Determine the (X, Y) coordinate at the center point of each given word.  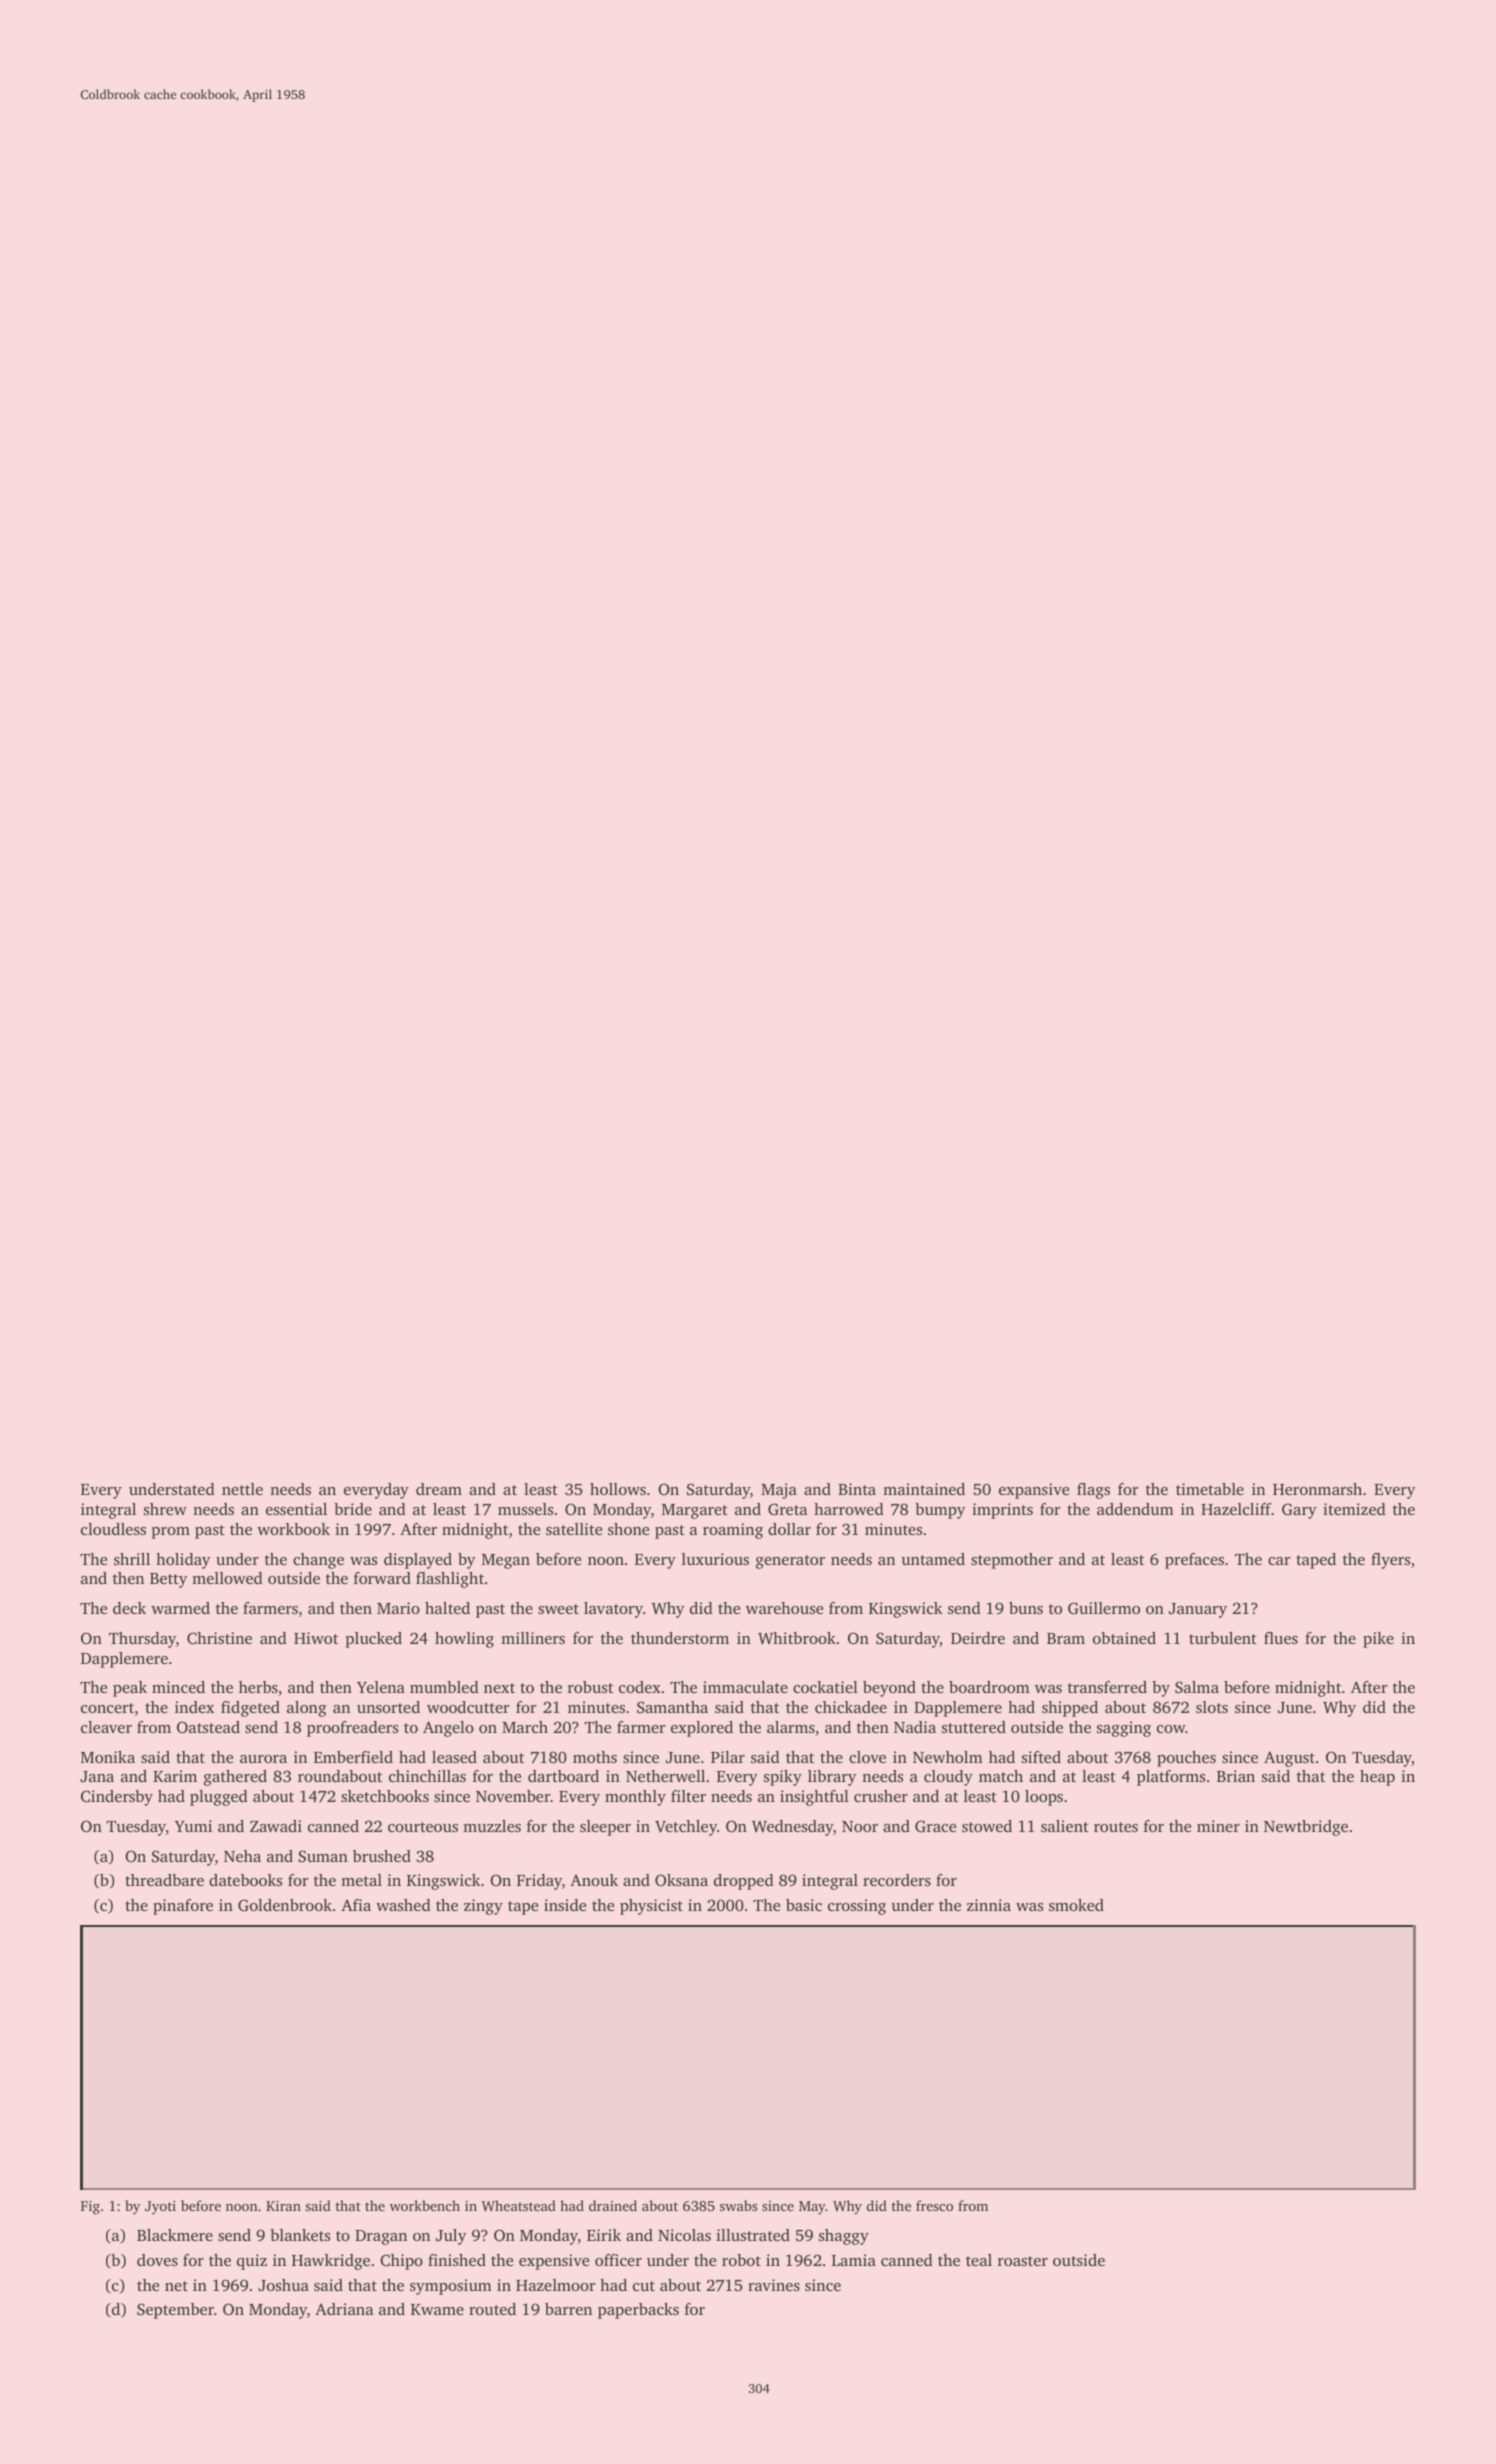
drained (613, 2205)
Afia (356, 1905)
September (175, 2311)
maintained (924, 1489)
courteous (423, 1827)
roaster (1023, 2261)
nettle (242, 1489)
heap (1377, 1778)
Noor (860, 1826)
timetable (1210, 1489)
